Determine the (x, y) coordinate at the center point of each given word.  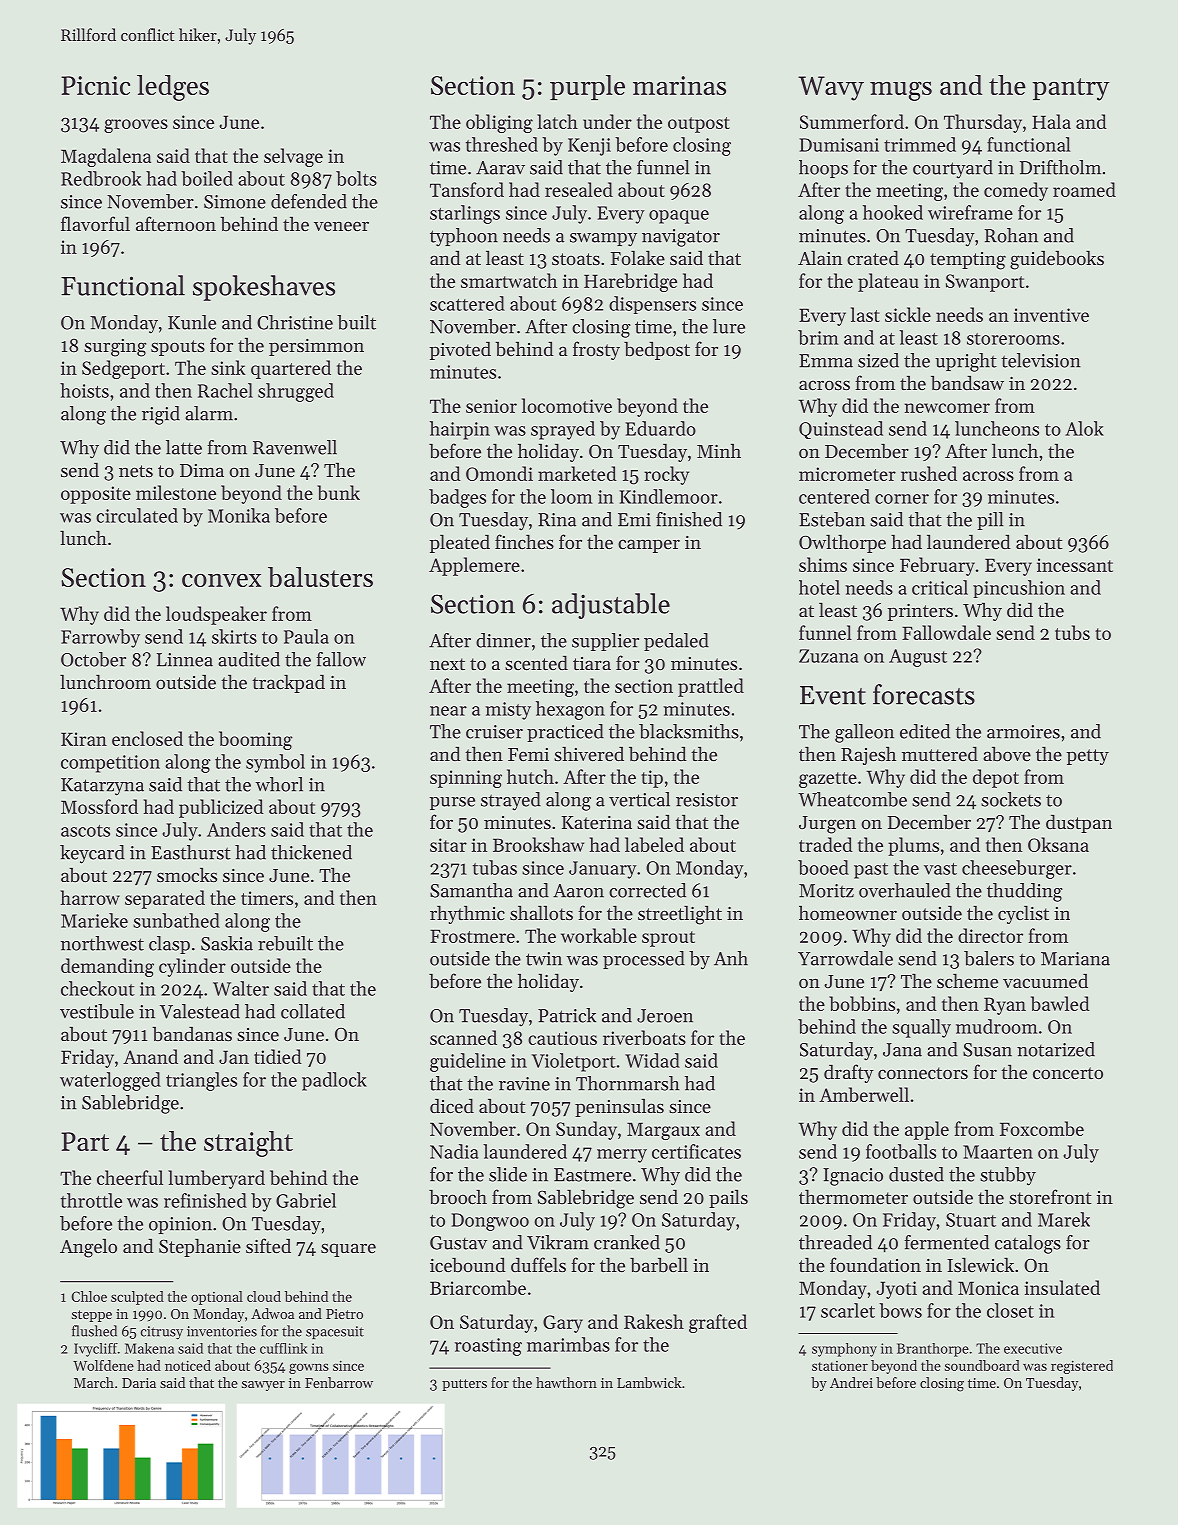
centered (834, 496)
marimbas (568, 1344)
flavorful (95, 223)
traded (826, 844)
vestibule (97, 1011)
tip (652, 779)
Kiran (84, 739)
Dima (202, 470)
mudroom (997, 1026)
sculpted (137, 1298)
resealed (579, 189)
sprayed (563, 430)
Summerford (852, 121)
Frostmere (472, 936)
